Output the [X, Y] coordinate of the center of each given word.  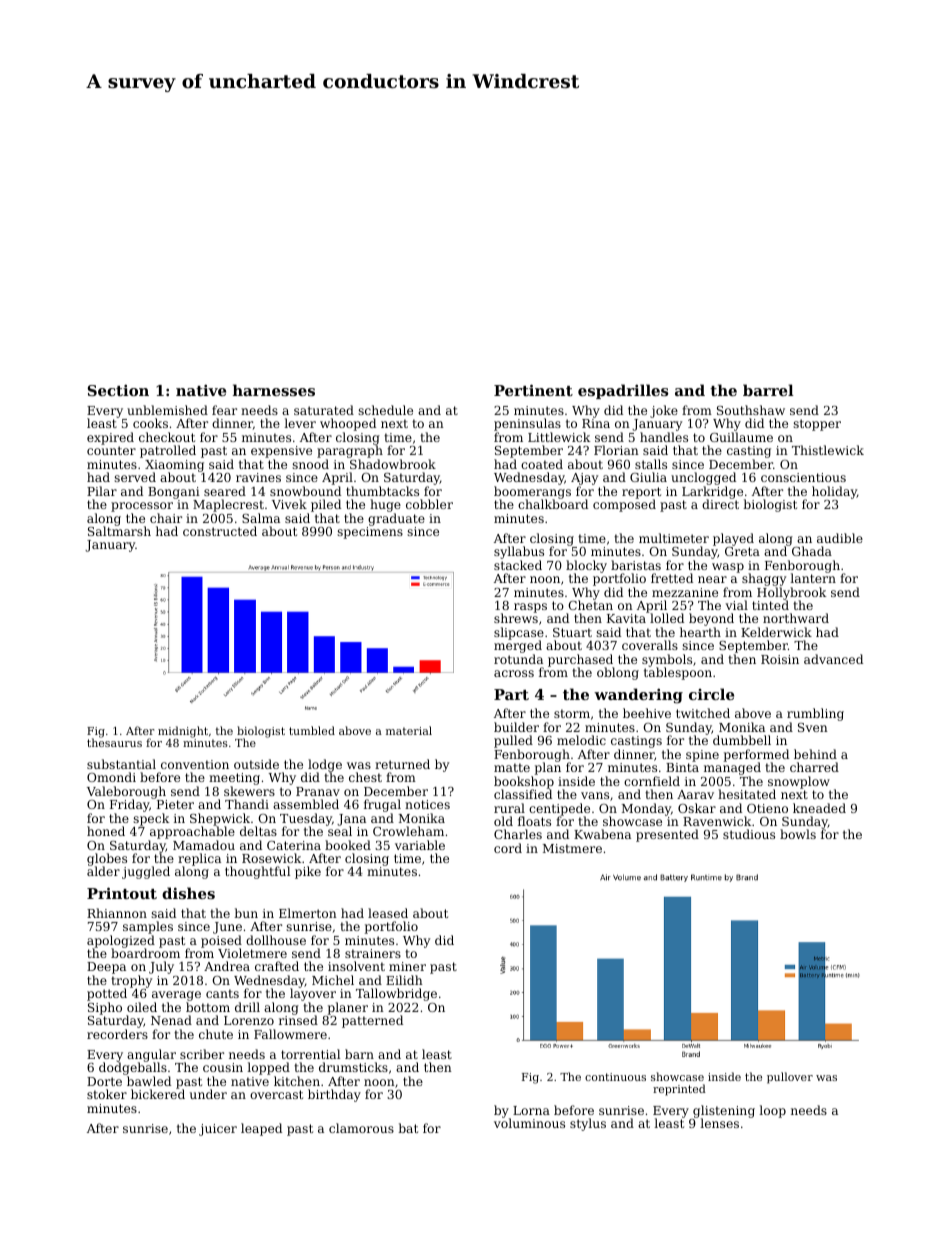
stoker [107, 1094]
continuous [615, 1077]
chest [365, 777]
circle [711, 694]
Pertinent [533, 390]
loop [772, 1111]
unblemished [167, 410]
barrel [768, 390]
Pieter [175, 804]
